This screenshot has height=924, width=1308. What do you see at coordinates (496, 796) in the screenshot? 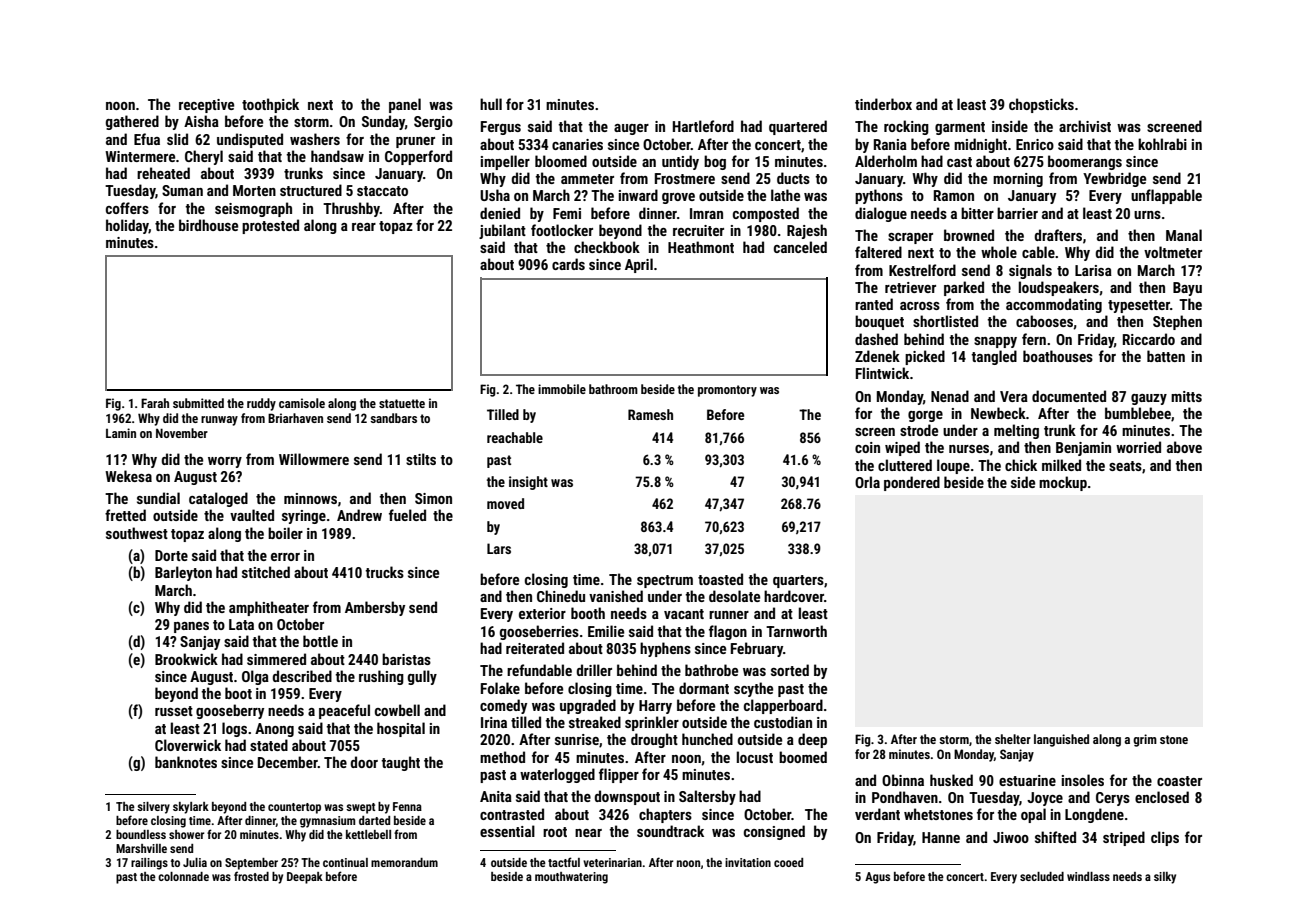
I see `Anita` at bounding box center [496, 796].
